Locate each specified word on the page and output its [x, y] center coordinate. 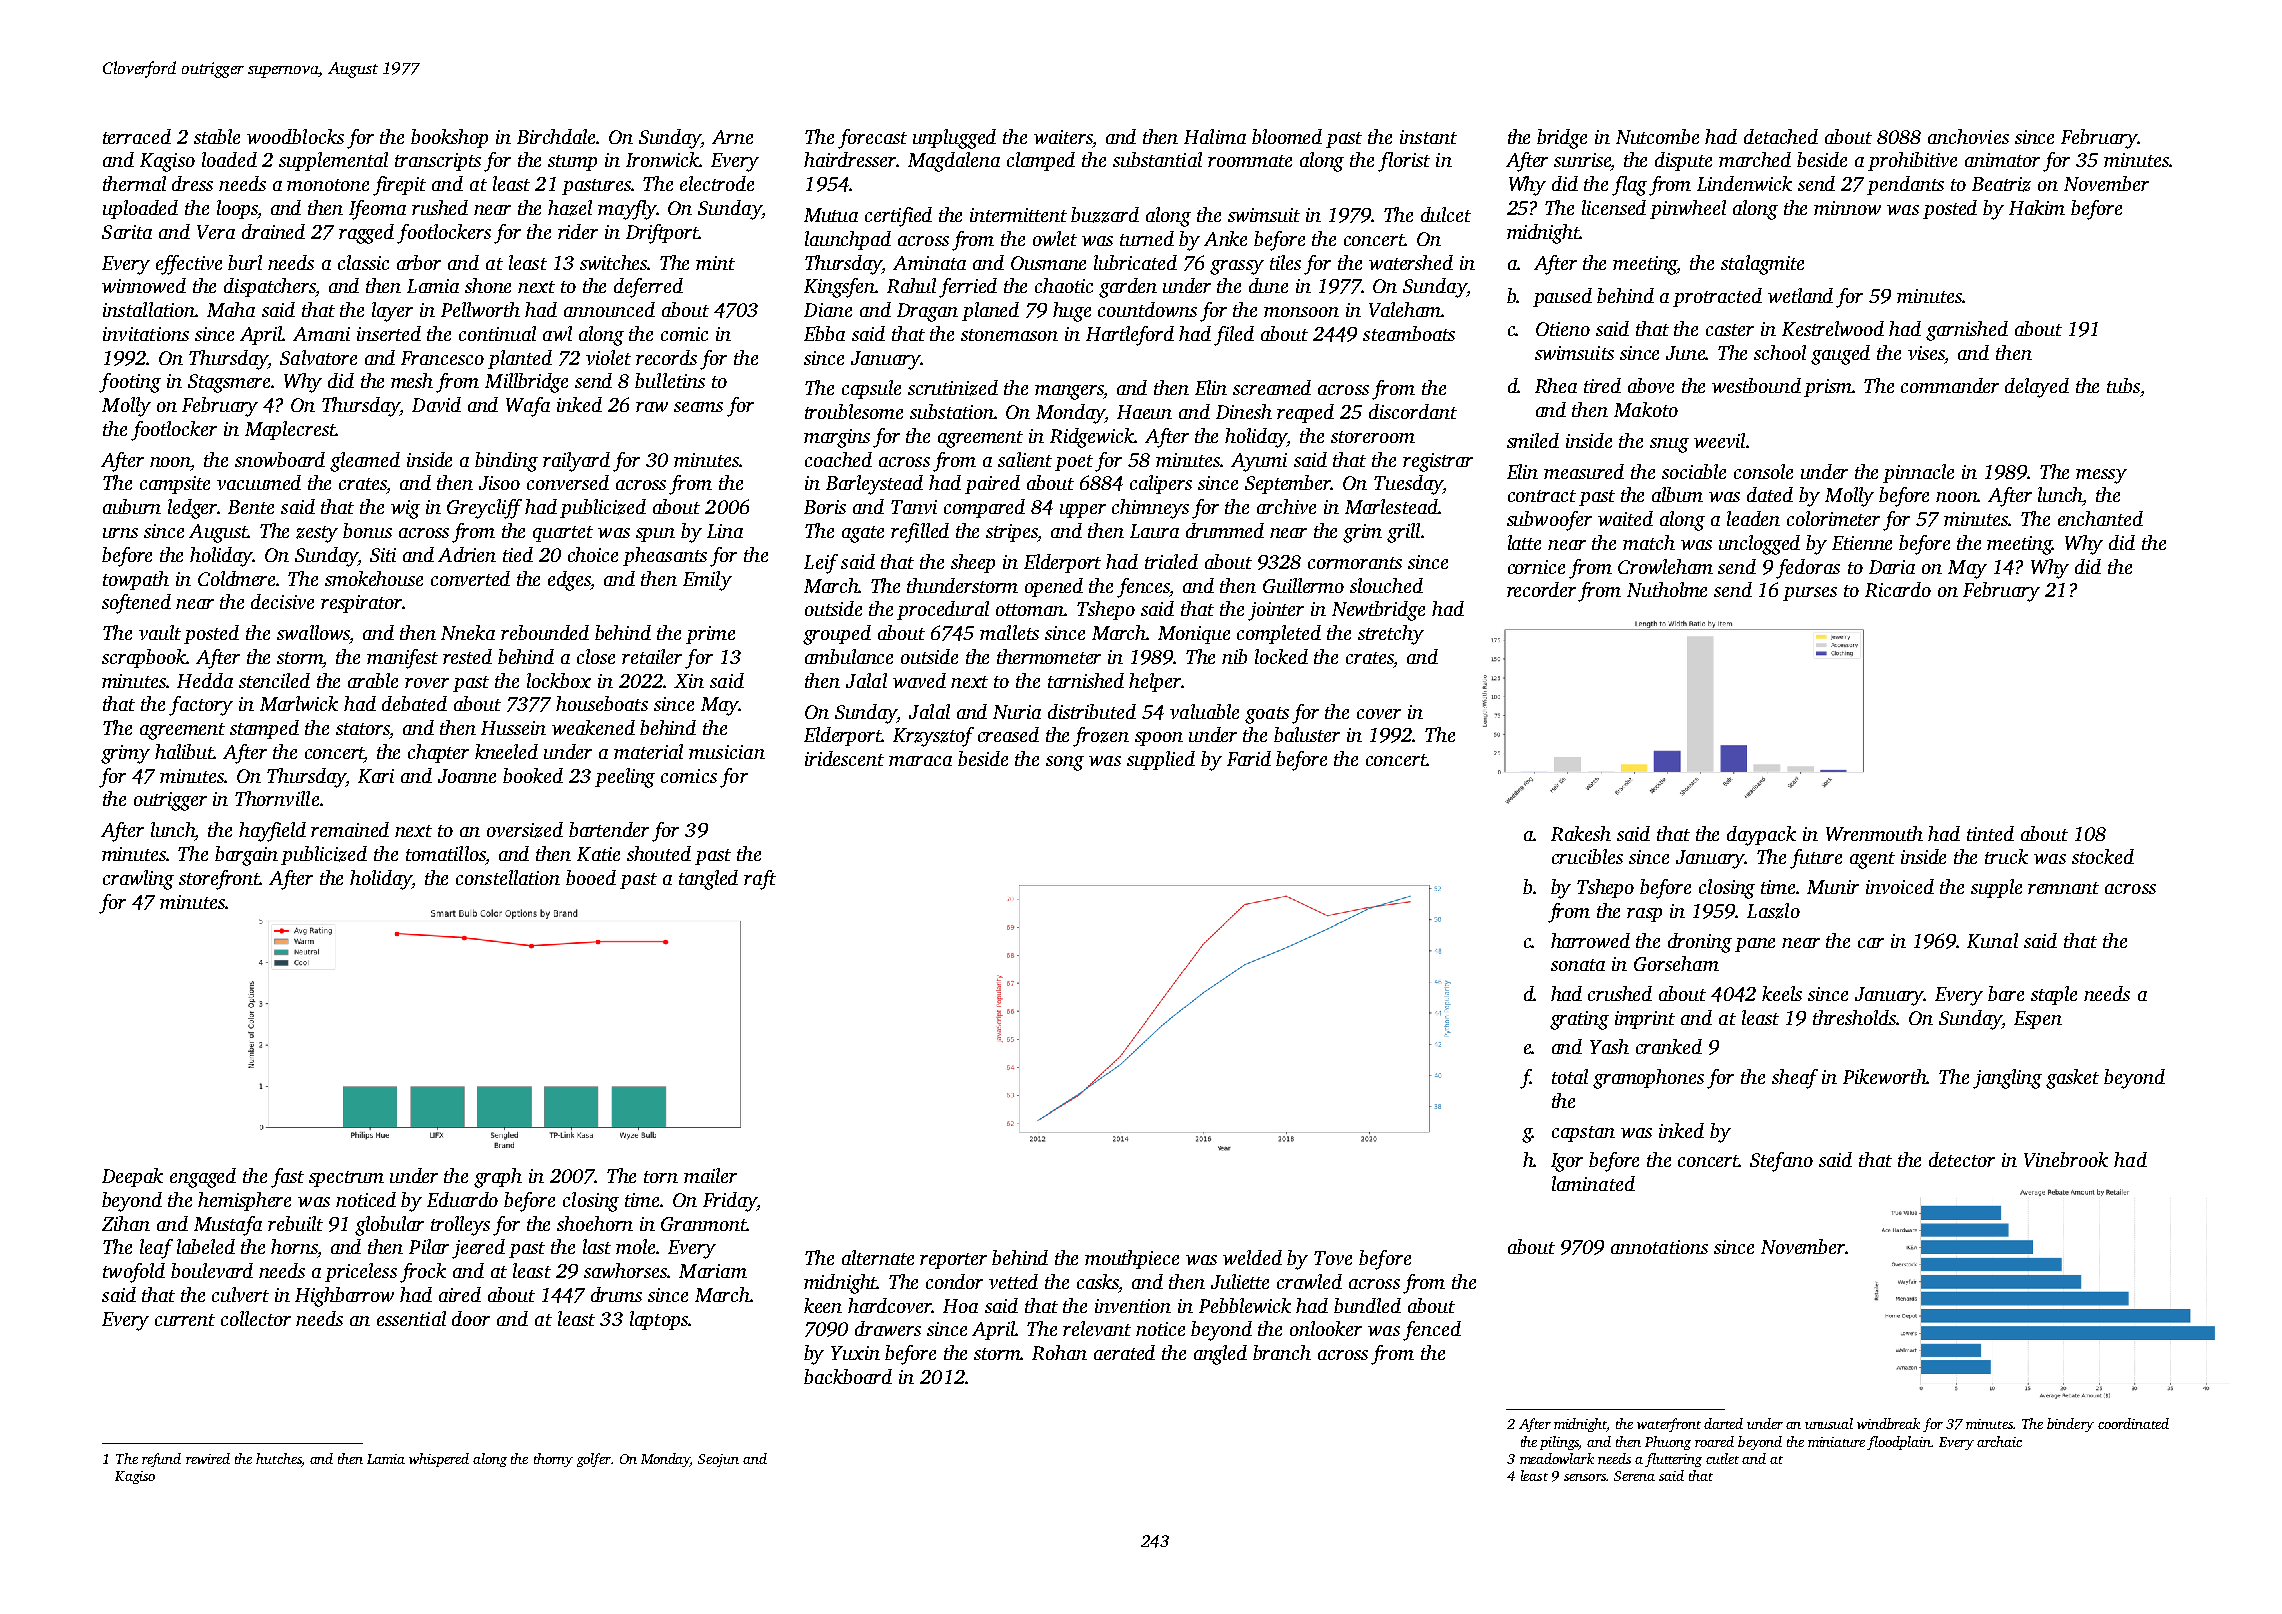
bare [2006, 993]
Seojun [718, 1460]
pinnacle [1918, 473]
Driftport [662, 234]
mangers [1069, 392]
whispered [439, 1460]
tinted [1990, 833]
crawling [138, 880]
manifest [402, 659]
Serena [1634, 1476]
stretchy [1391, 635]
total [1570, 1076]
